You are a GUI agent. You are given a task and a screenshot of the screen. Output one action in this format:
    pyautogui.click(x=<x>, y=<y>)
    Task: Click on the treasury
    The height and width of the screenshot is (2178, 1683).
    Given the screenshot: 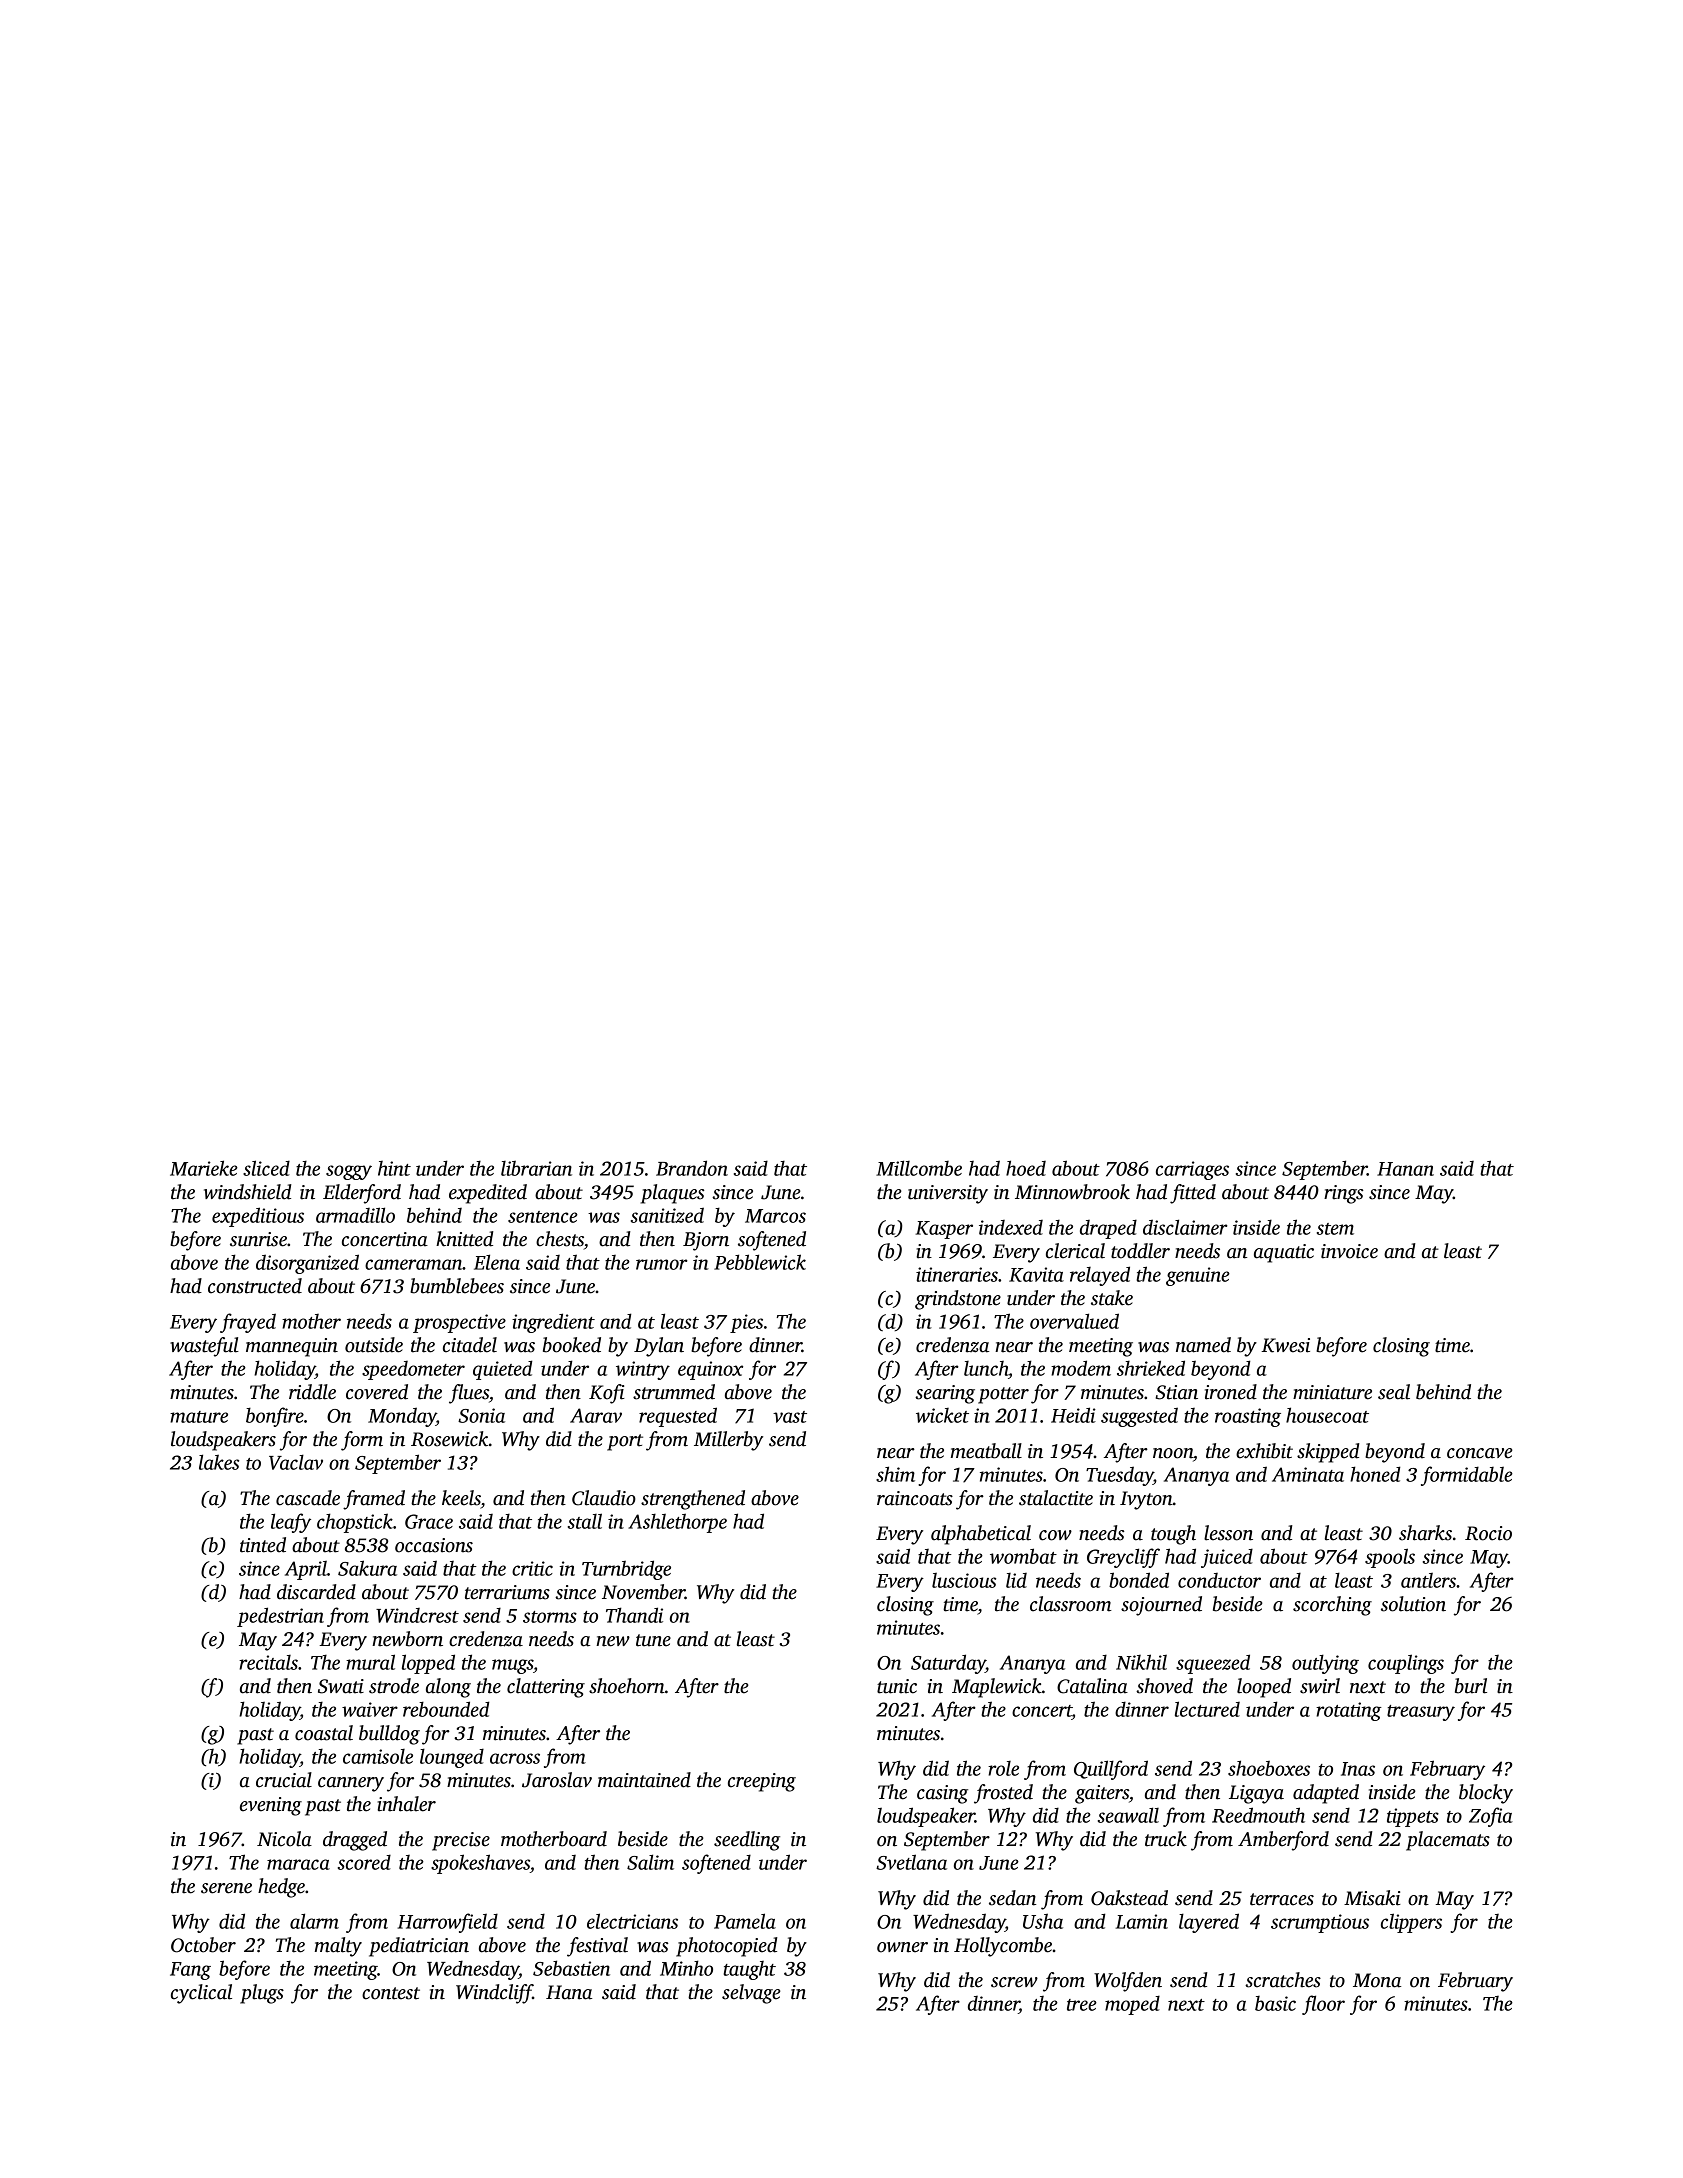 What is the action you would take?
    pyautogui.click(x=1421, y=1713)
